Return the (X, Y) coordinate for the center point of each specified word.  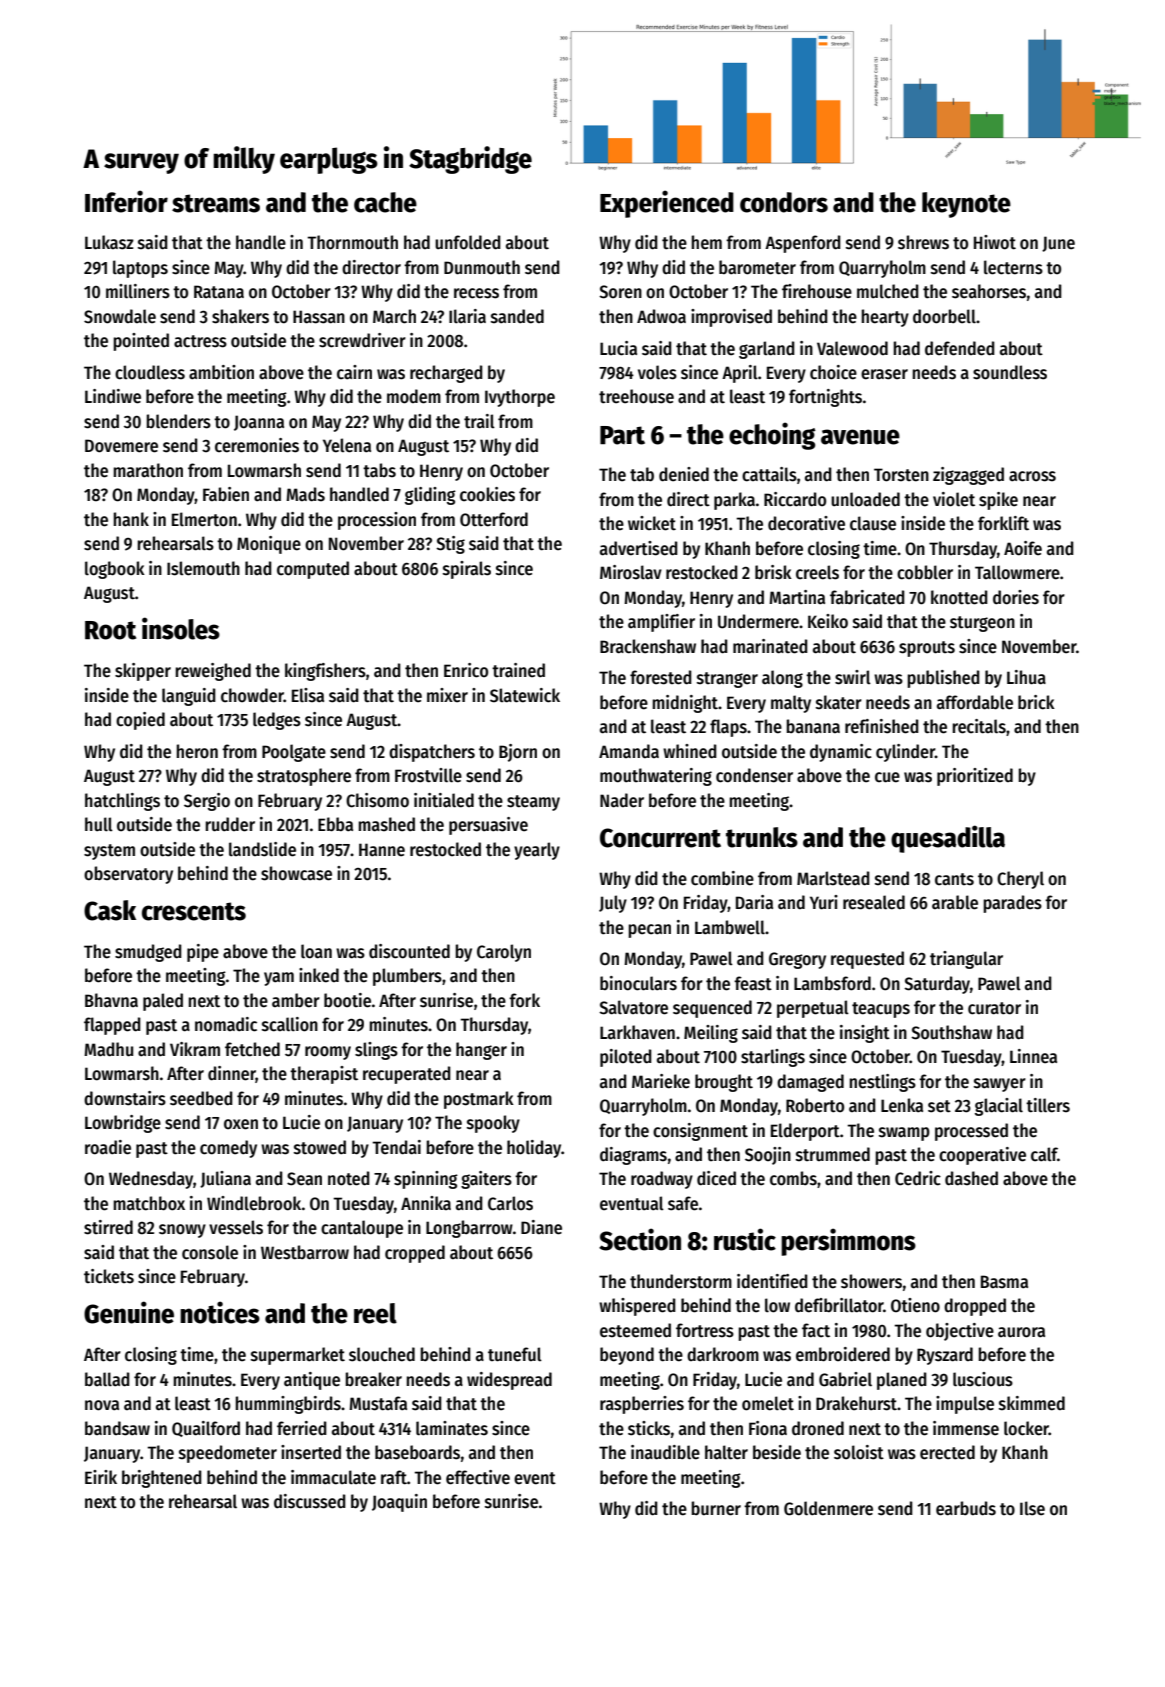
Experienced (667, 204)
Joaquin (399, 1503)
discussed (310, 1501)
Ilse (1032, 1508)
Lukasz (109, 242)
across (1032, 476)
